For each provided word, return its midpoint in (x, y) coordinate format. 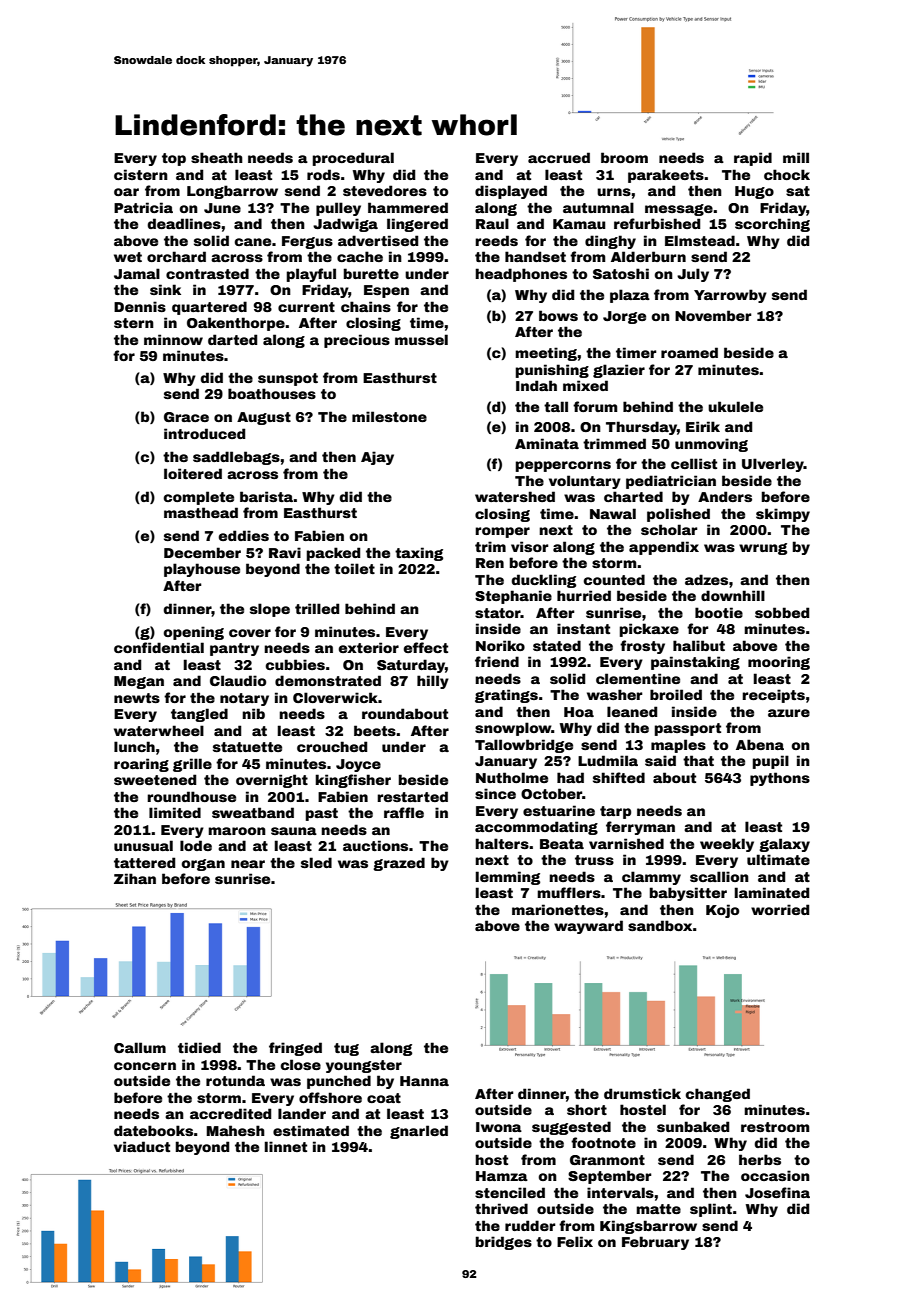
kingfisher (353, 781)
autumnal (598, 207)
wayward (588, 927)
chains (366, 306)
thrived (501, 1208)
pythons (780, 779)
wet (128, 257)
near (248, 864)
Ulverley (773, 465)
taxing (419, 554)
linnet (286, 1146)
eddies (244, 535)
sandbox (660, 925)
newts (137, 698)
